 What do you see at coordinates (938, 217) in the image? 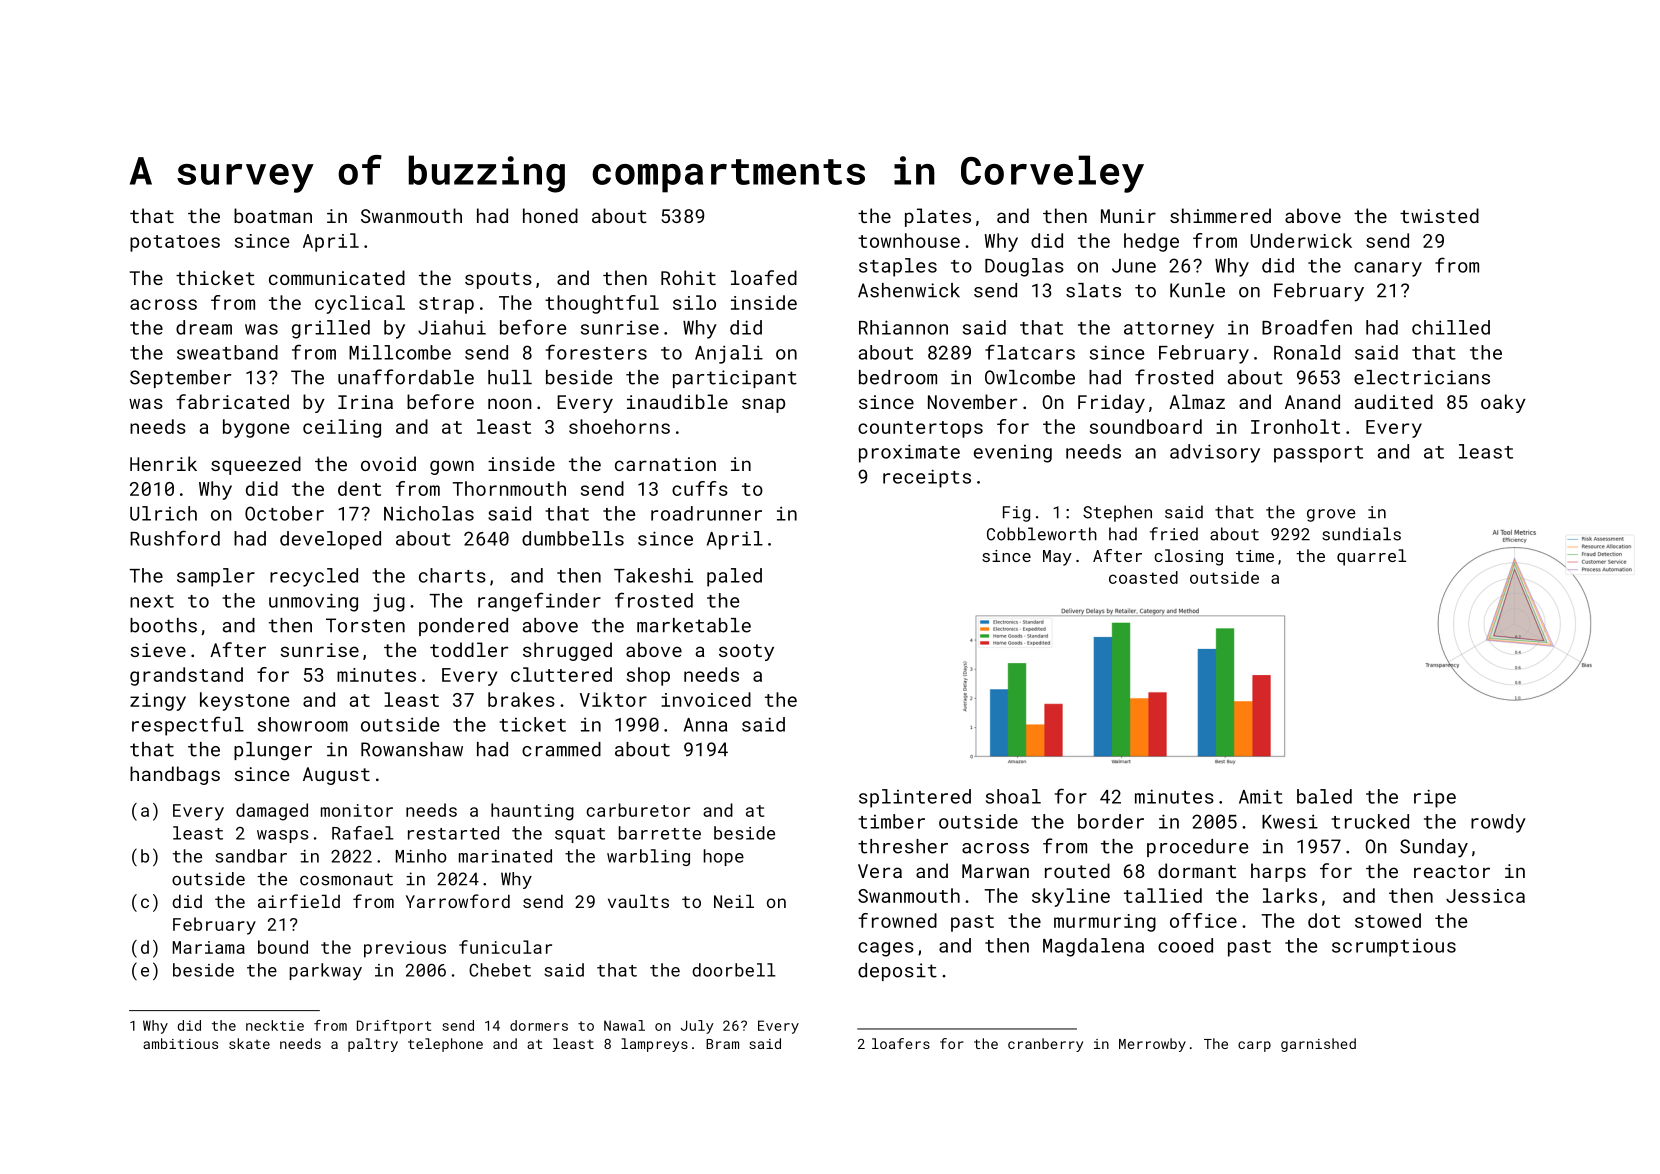
I see `plates` at bounding box center [938, 217].
